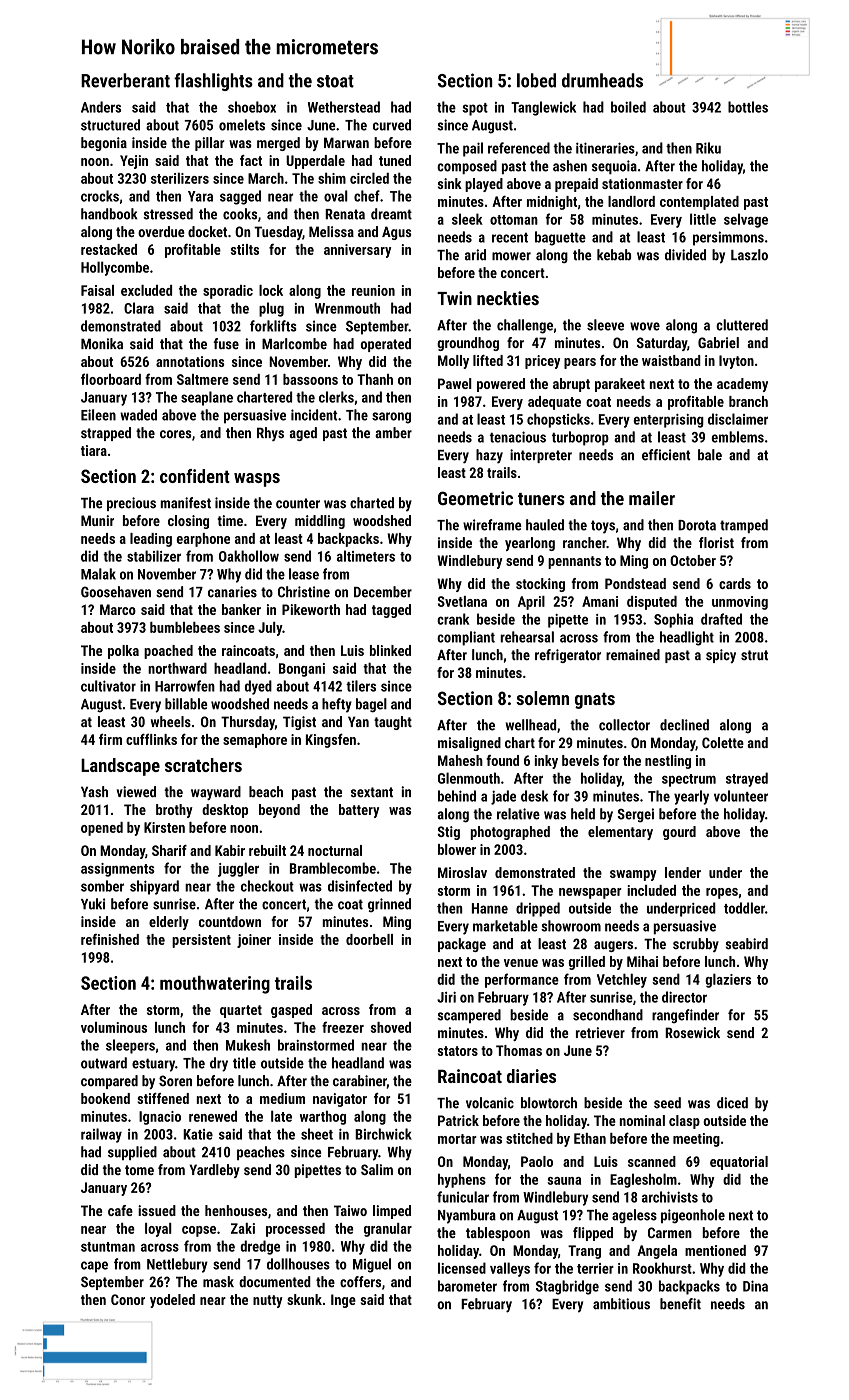 The width and height of the page is (849, 1400). Describe the element at coordinates (462, 601) in the page. I see `Svetlana` at that location.
